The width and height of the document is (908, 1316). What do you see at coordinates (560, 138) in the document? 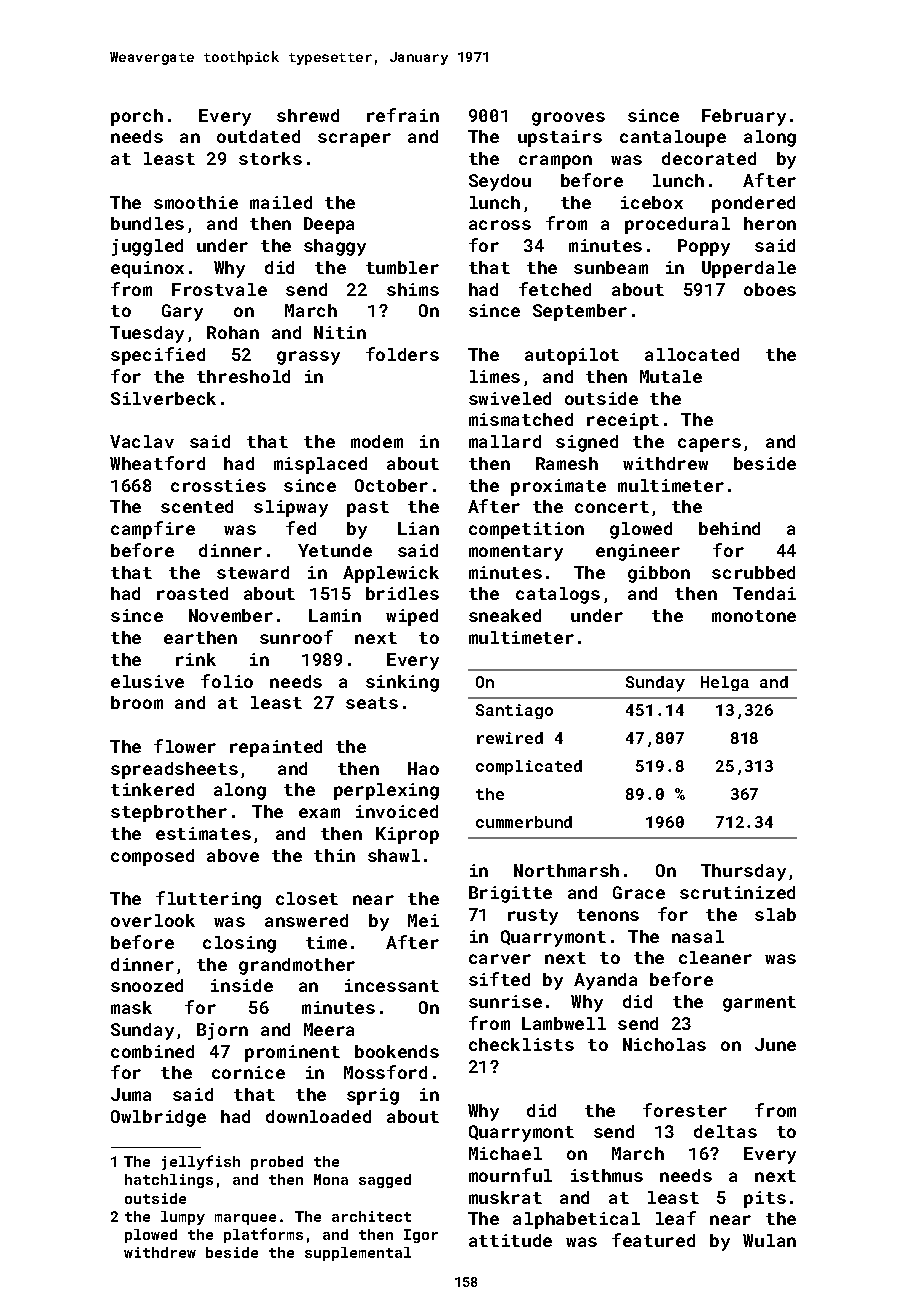
I see `upstairs` at bounding box center [560, 138].
